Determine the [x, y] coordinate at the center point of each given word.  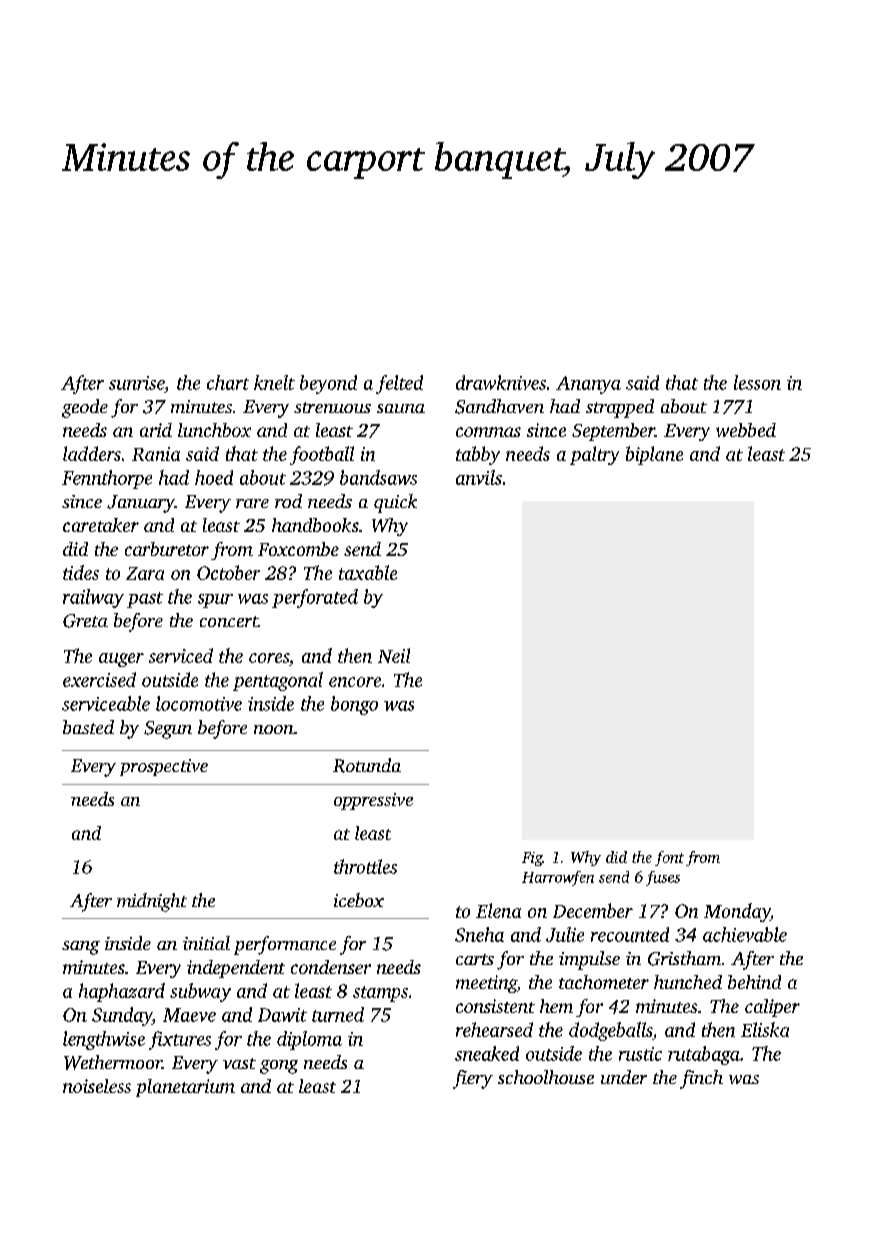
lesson [757, 382]
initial [206, 943]
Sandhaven [499, 406]
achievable [745, 934]
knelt [274, 382]
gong [279, 1067]
